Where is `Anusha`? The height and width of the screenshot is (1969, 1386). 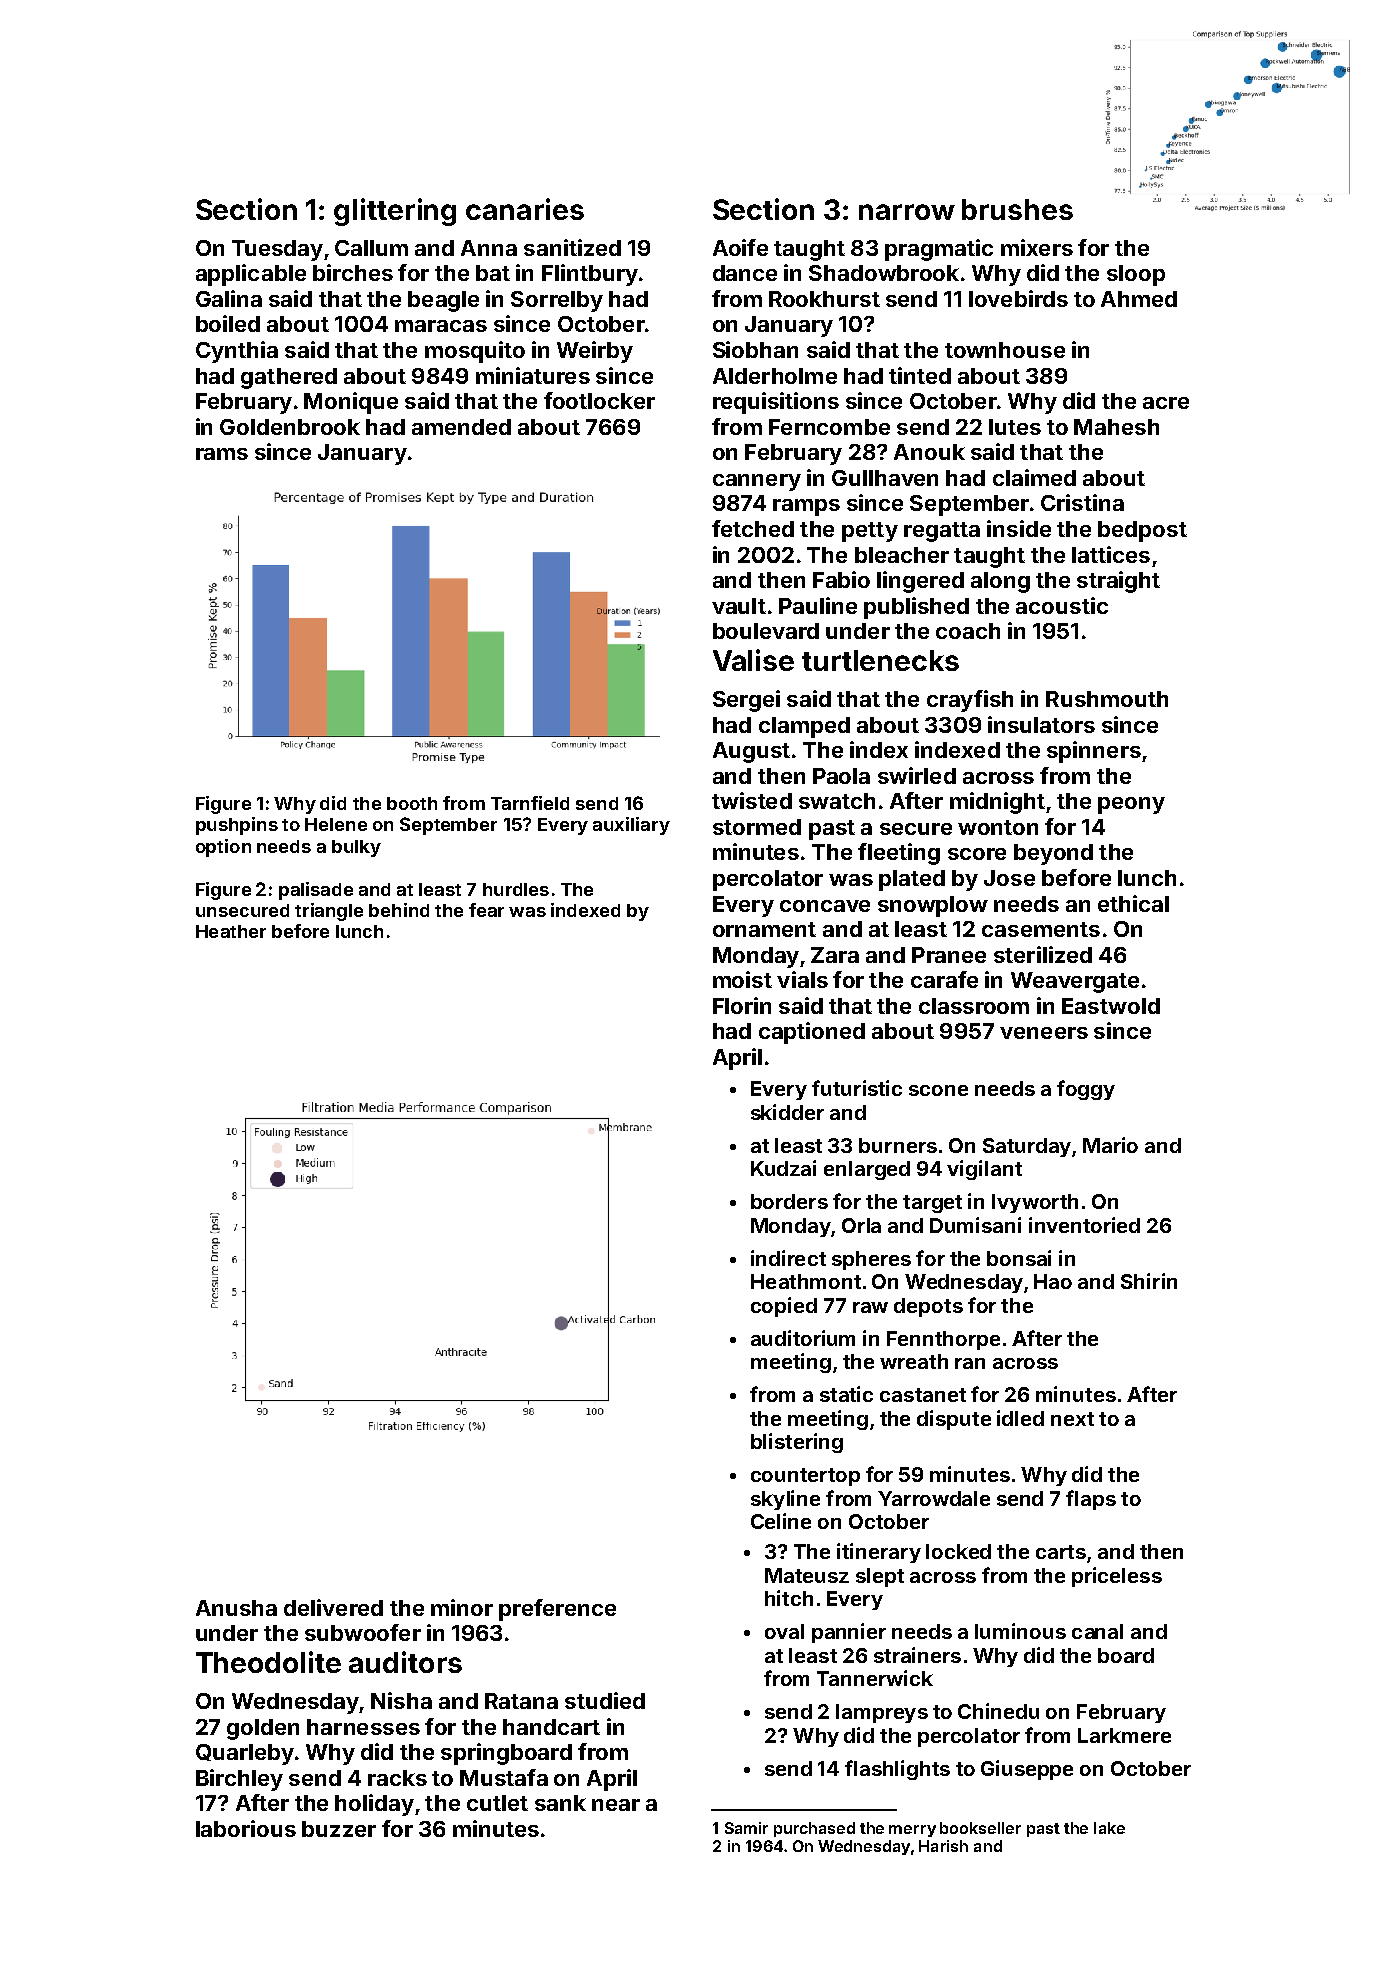 Anusha is located at coordinates (236, 1608).
